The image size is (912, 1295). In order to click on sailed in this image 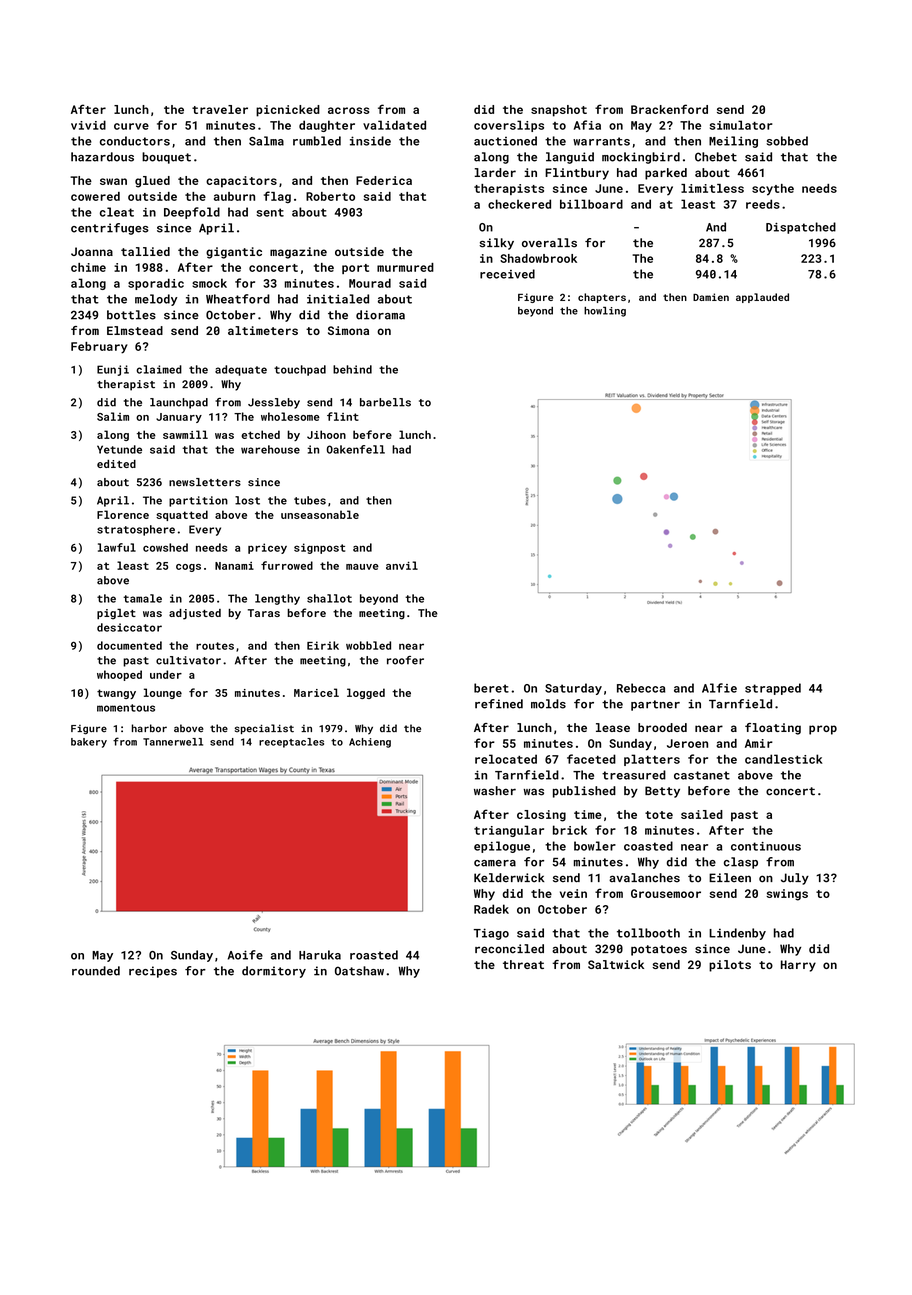, I will do `click(702, 814)`.
